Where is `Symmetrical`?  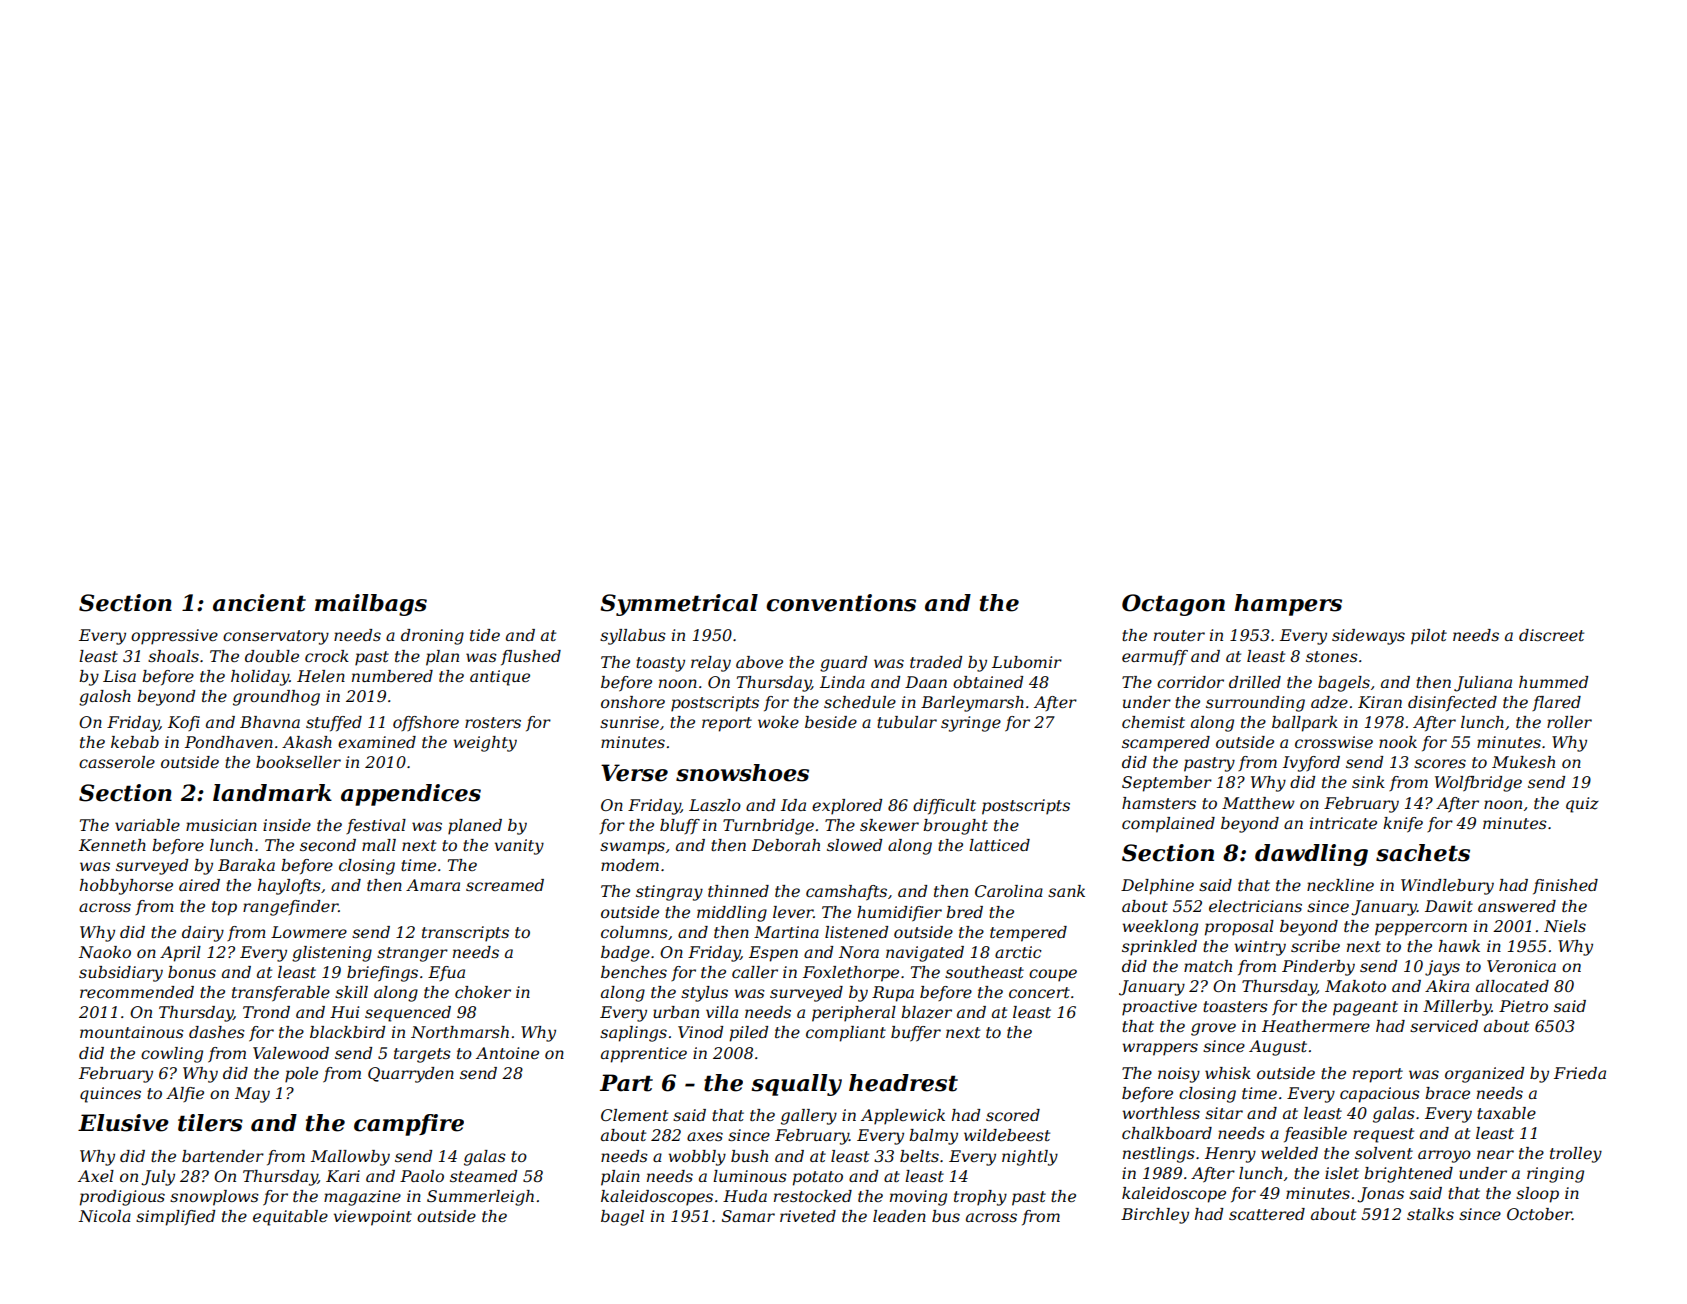
Symmetrical is located at coordinates (679, 605).
